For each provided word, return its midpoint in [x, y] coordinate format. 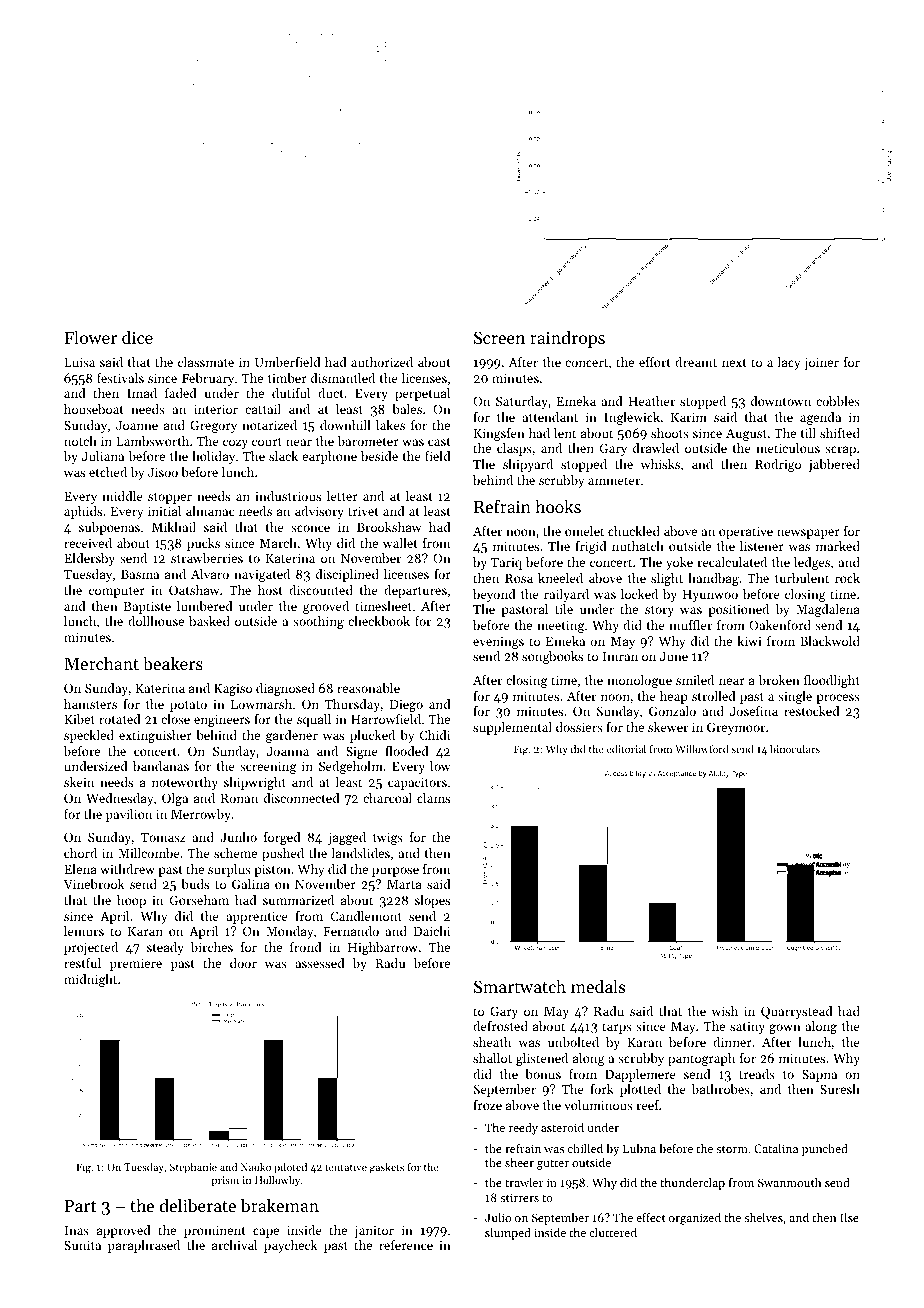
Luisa [79, 362]
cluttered [613, 1232]
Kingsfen [499, 434]
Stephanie [193, 1168]
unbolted [573, 1042]
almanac [210, 511]
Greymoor [736, 728]
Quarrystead [797, 1012]
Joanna [288, 751]
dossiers [579, 727]
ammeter [614, 481]
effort [655, 362]
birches [212, 947]
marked [838, 546]
